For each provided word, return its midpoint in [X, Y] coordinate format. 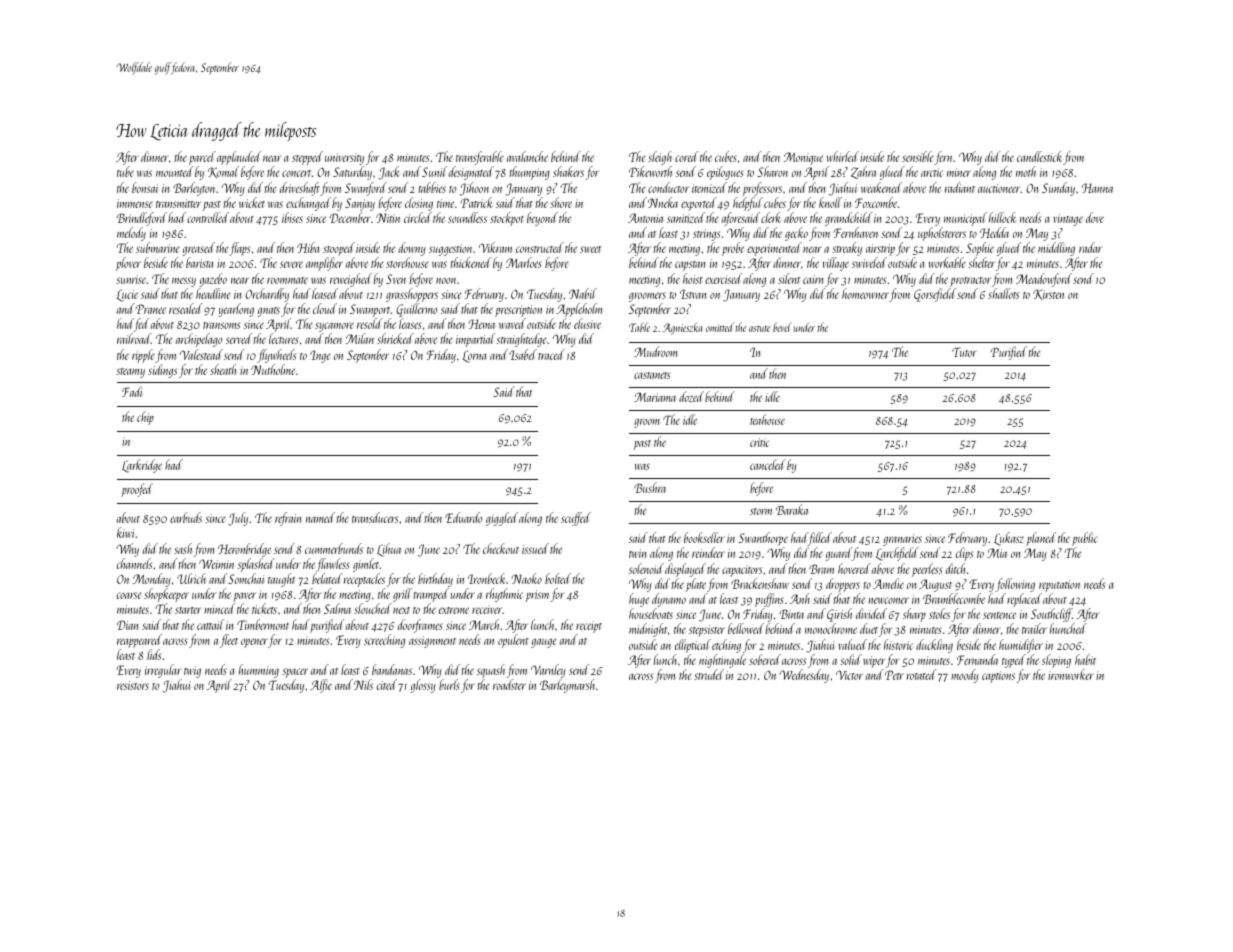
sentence [999, 615]
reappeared [139, 641]
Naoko [526, 578]
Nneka [663, 202]
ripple [143, 356]
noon [446, 281]
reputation [1059, 586]
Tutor [964, 352]
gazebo [213, 280]
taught [281, 580]
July [238, 519]
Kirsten [1048, 294]
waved [512, 323]
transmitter [178, 203]
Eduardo [463, 517]
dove [1095, 217]
